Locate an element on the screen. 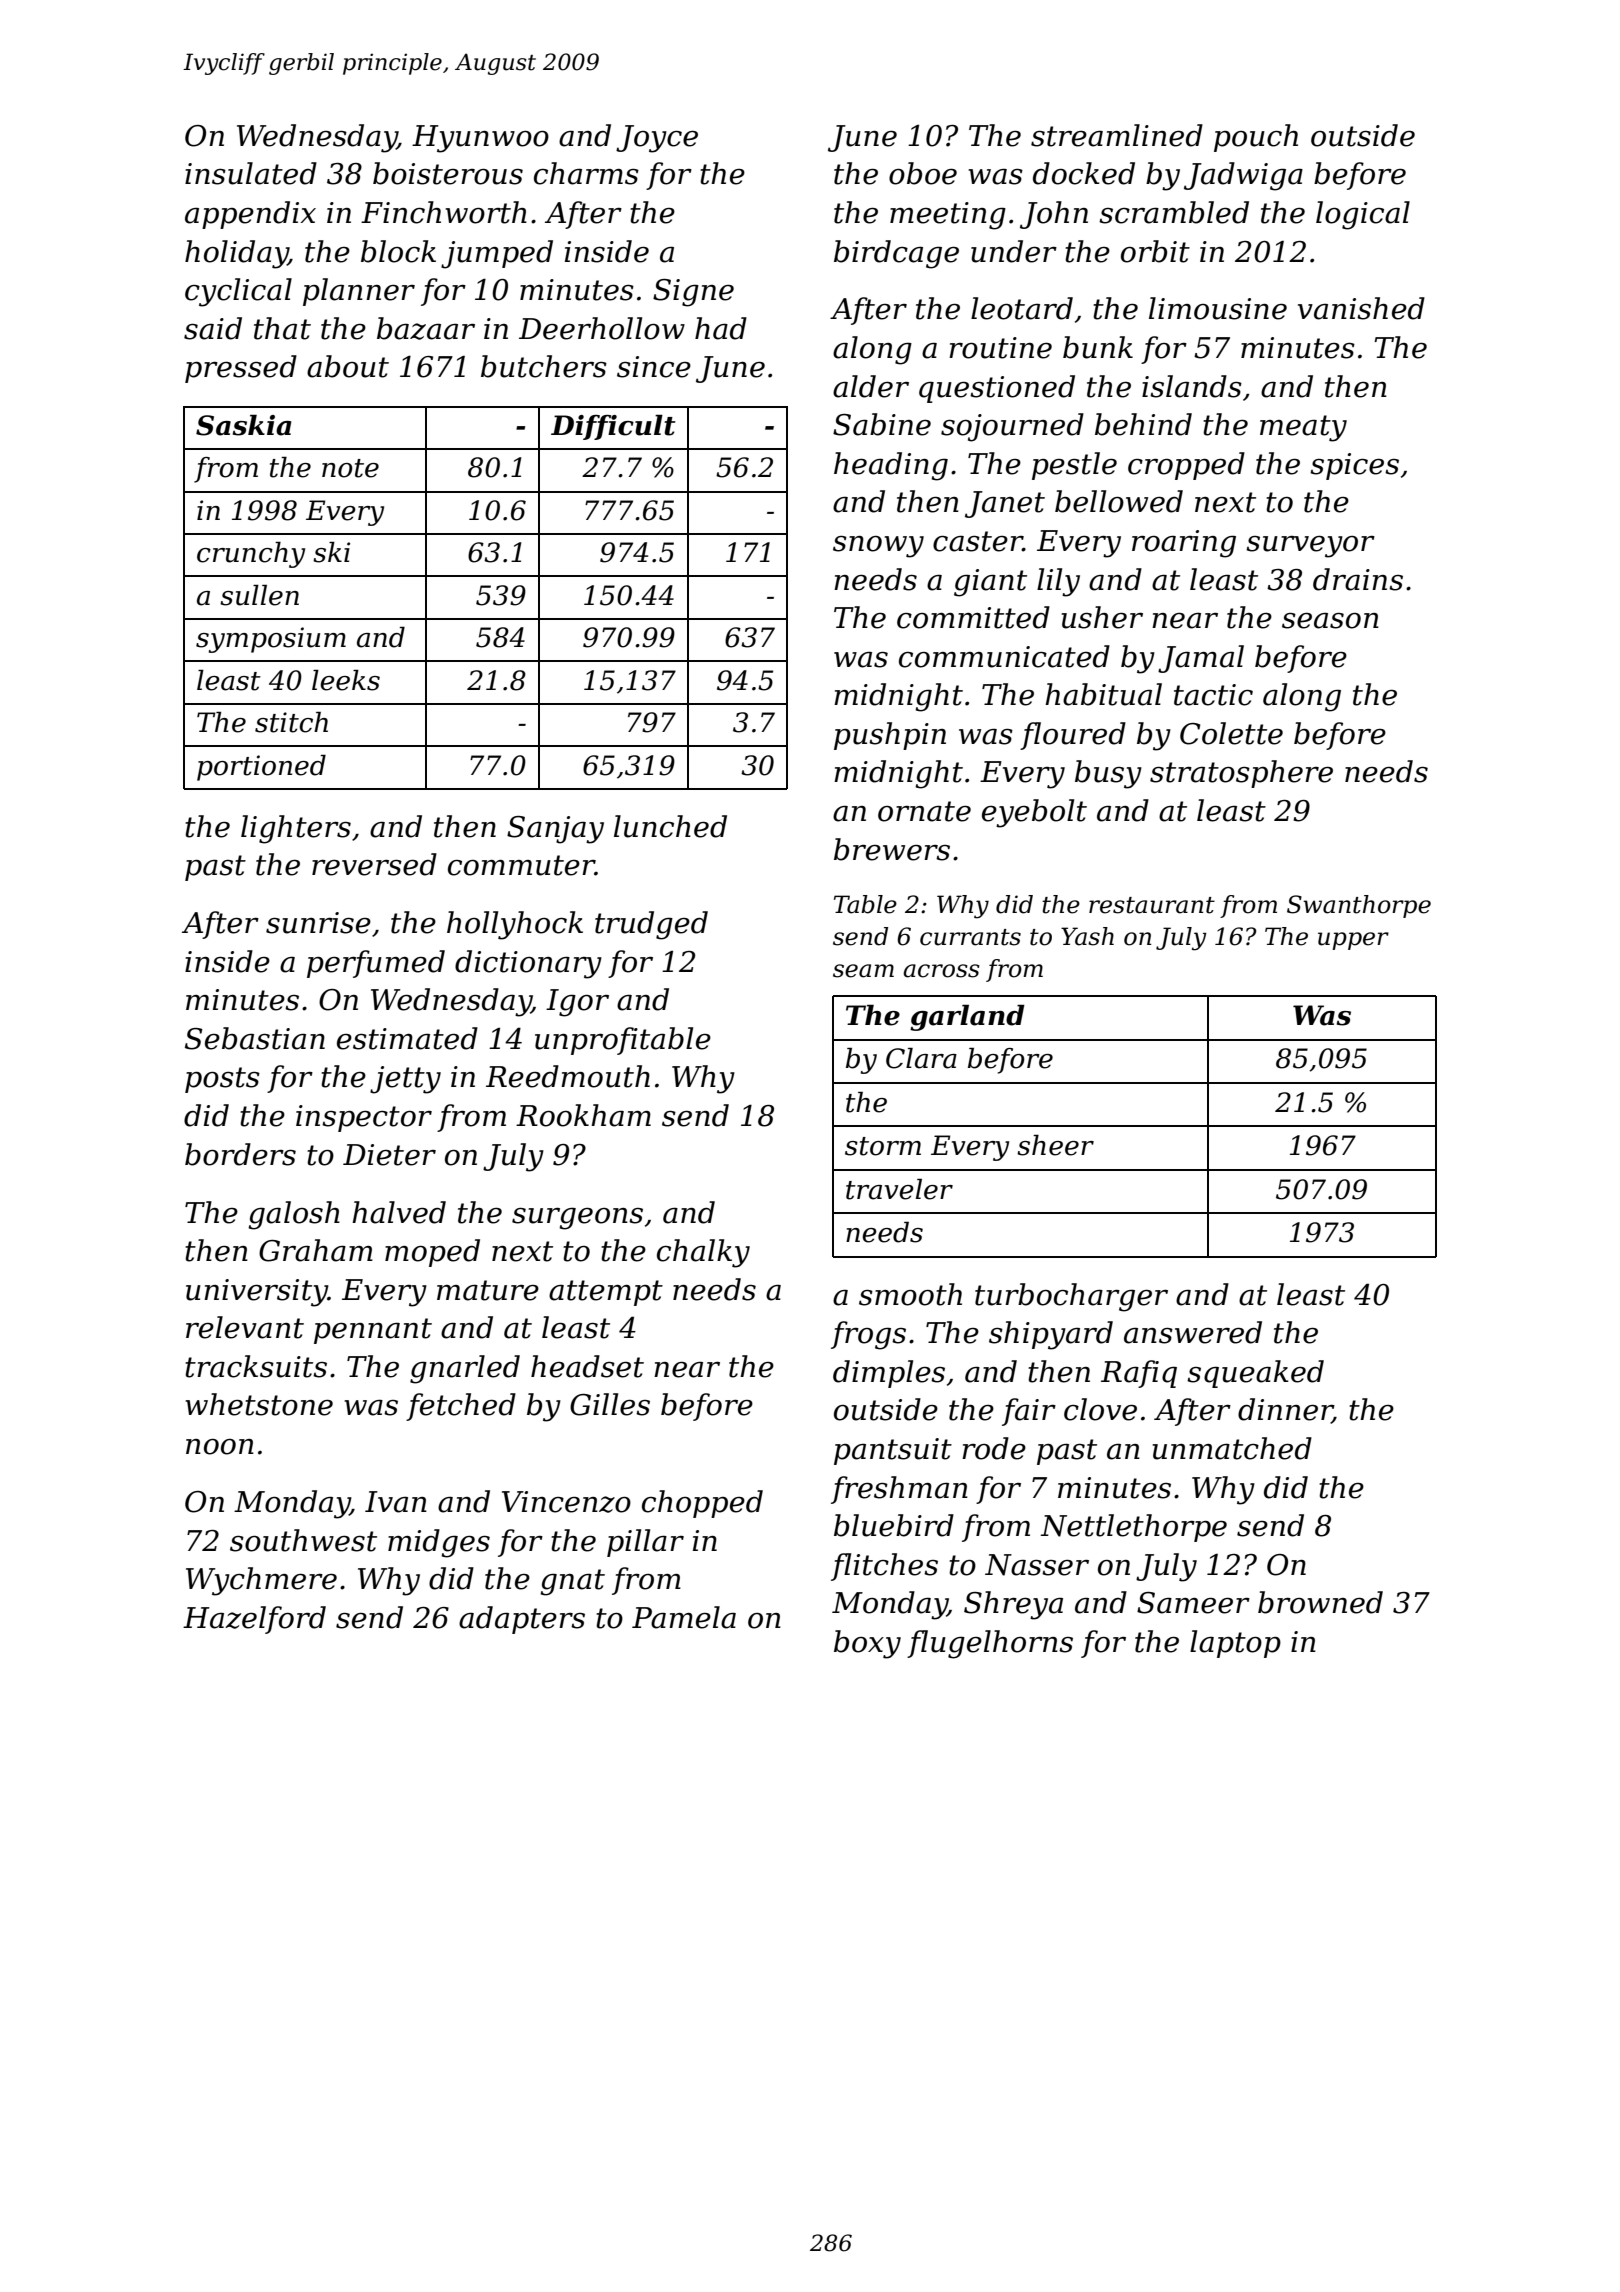 The width and height of the screenshot is (1620, 2292). leotard is located at coordinates (1022, 308).
